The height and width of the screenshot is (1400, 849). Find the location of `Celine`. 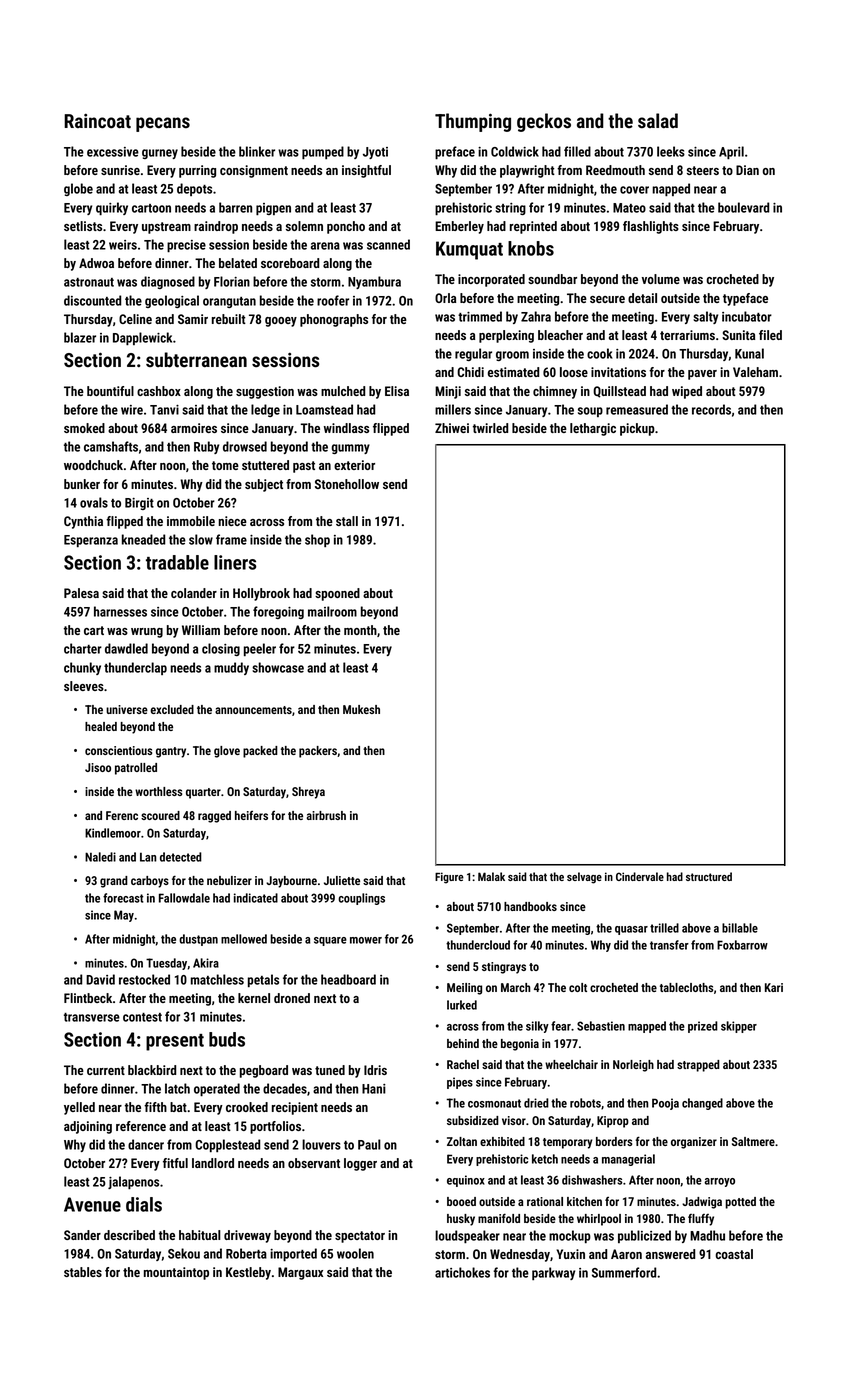

Celine is located at coordinates (135, 319).
